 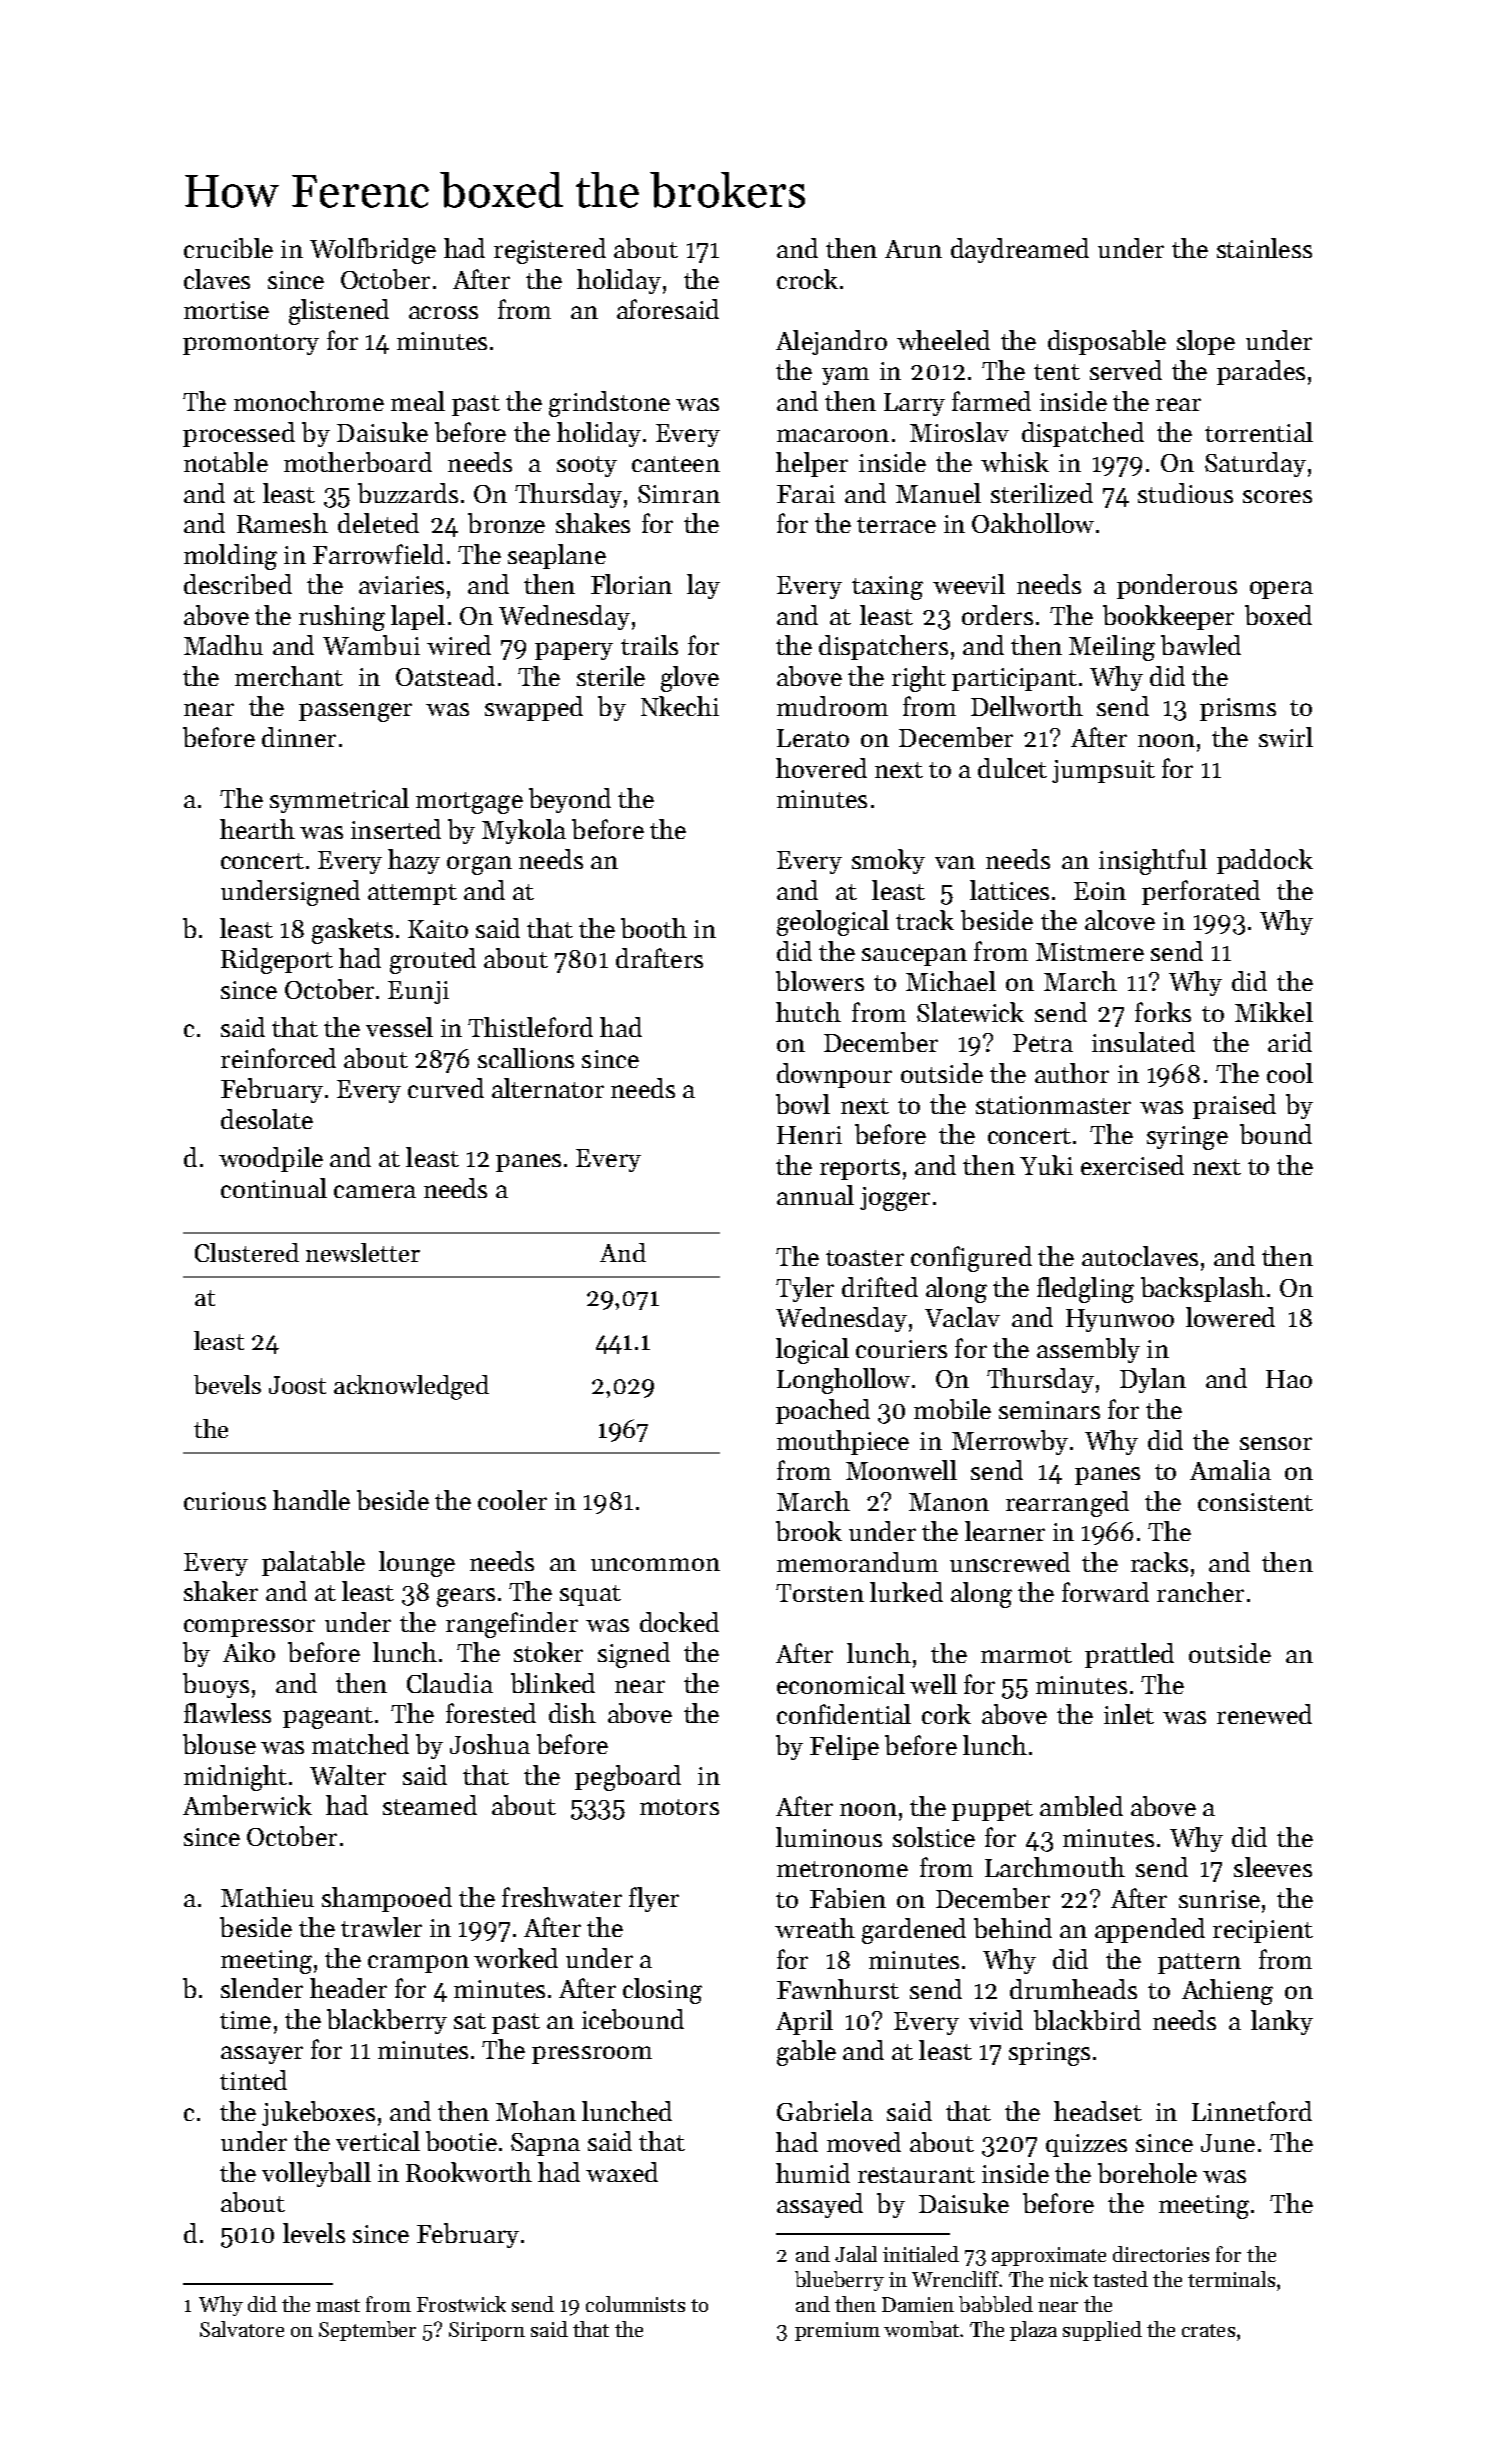 I want to click on registered, so click(x=550, y=251).
